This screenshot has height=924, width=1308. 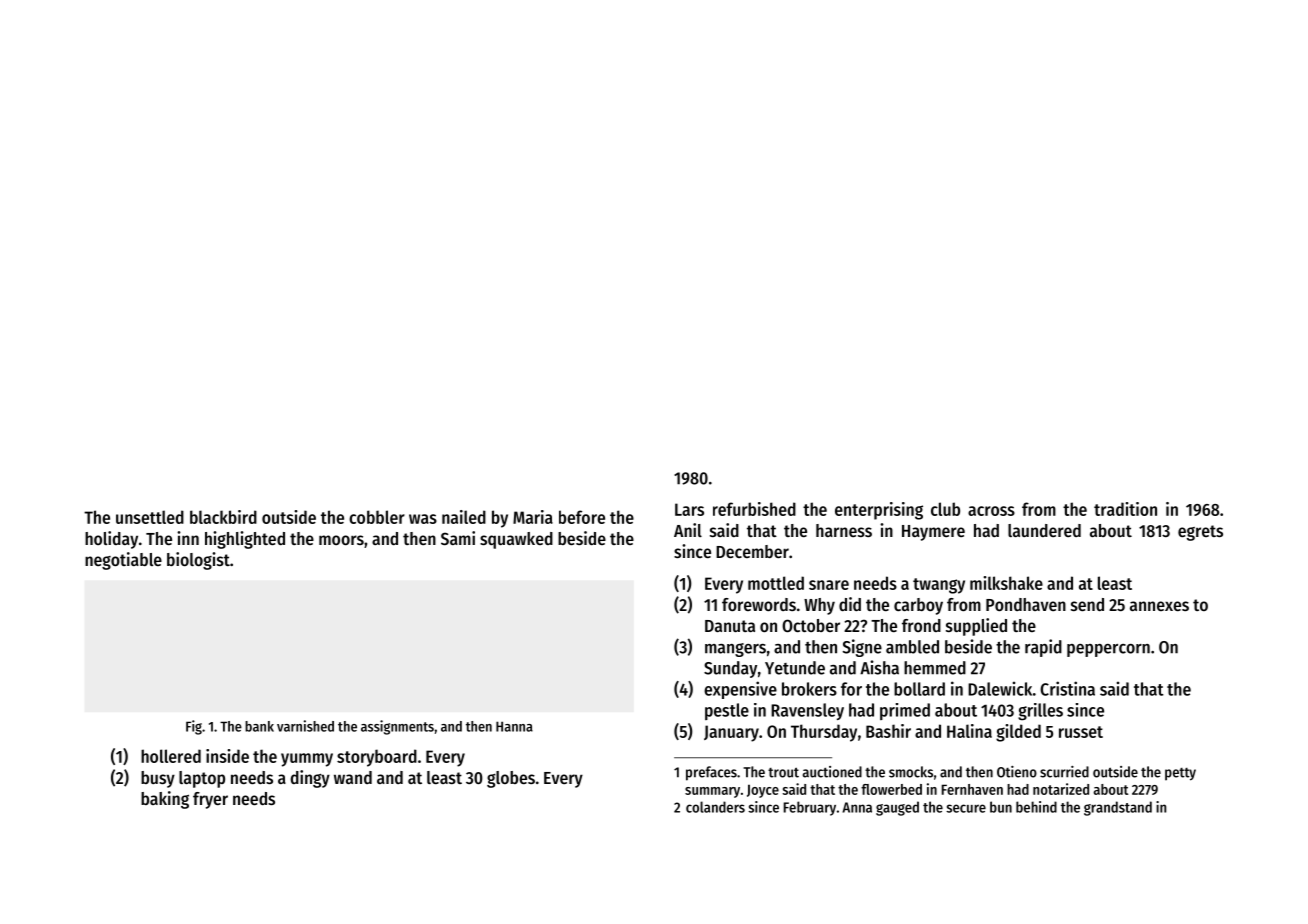 I want to click on tradition, so click(x=1125, y=509).
